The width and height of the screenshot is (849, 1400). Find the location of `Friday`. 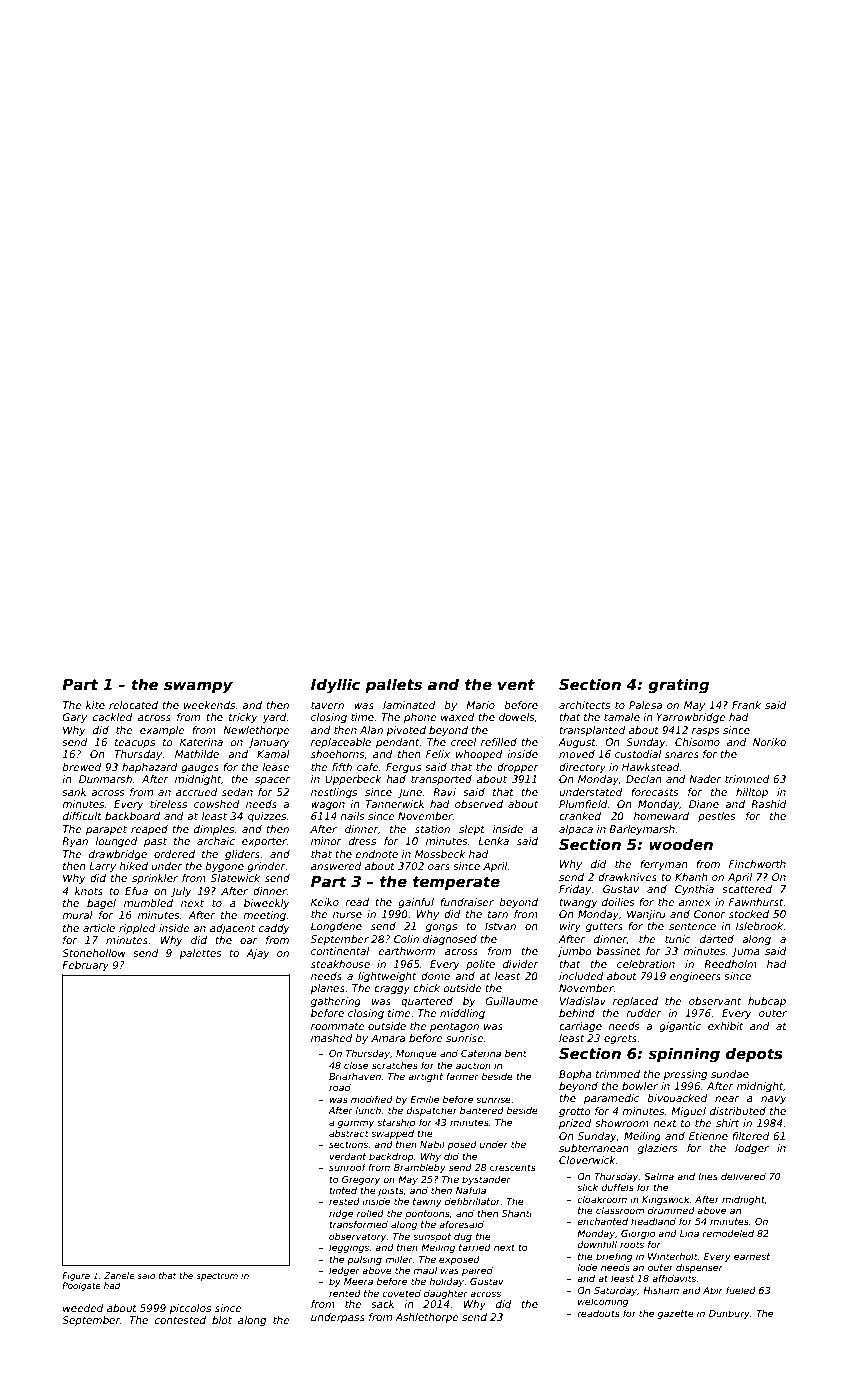

Friday is located at coordinates (575, 890).
